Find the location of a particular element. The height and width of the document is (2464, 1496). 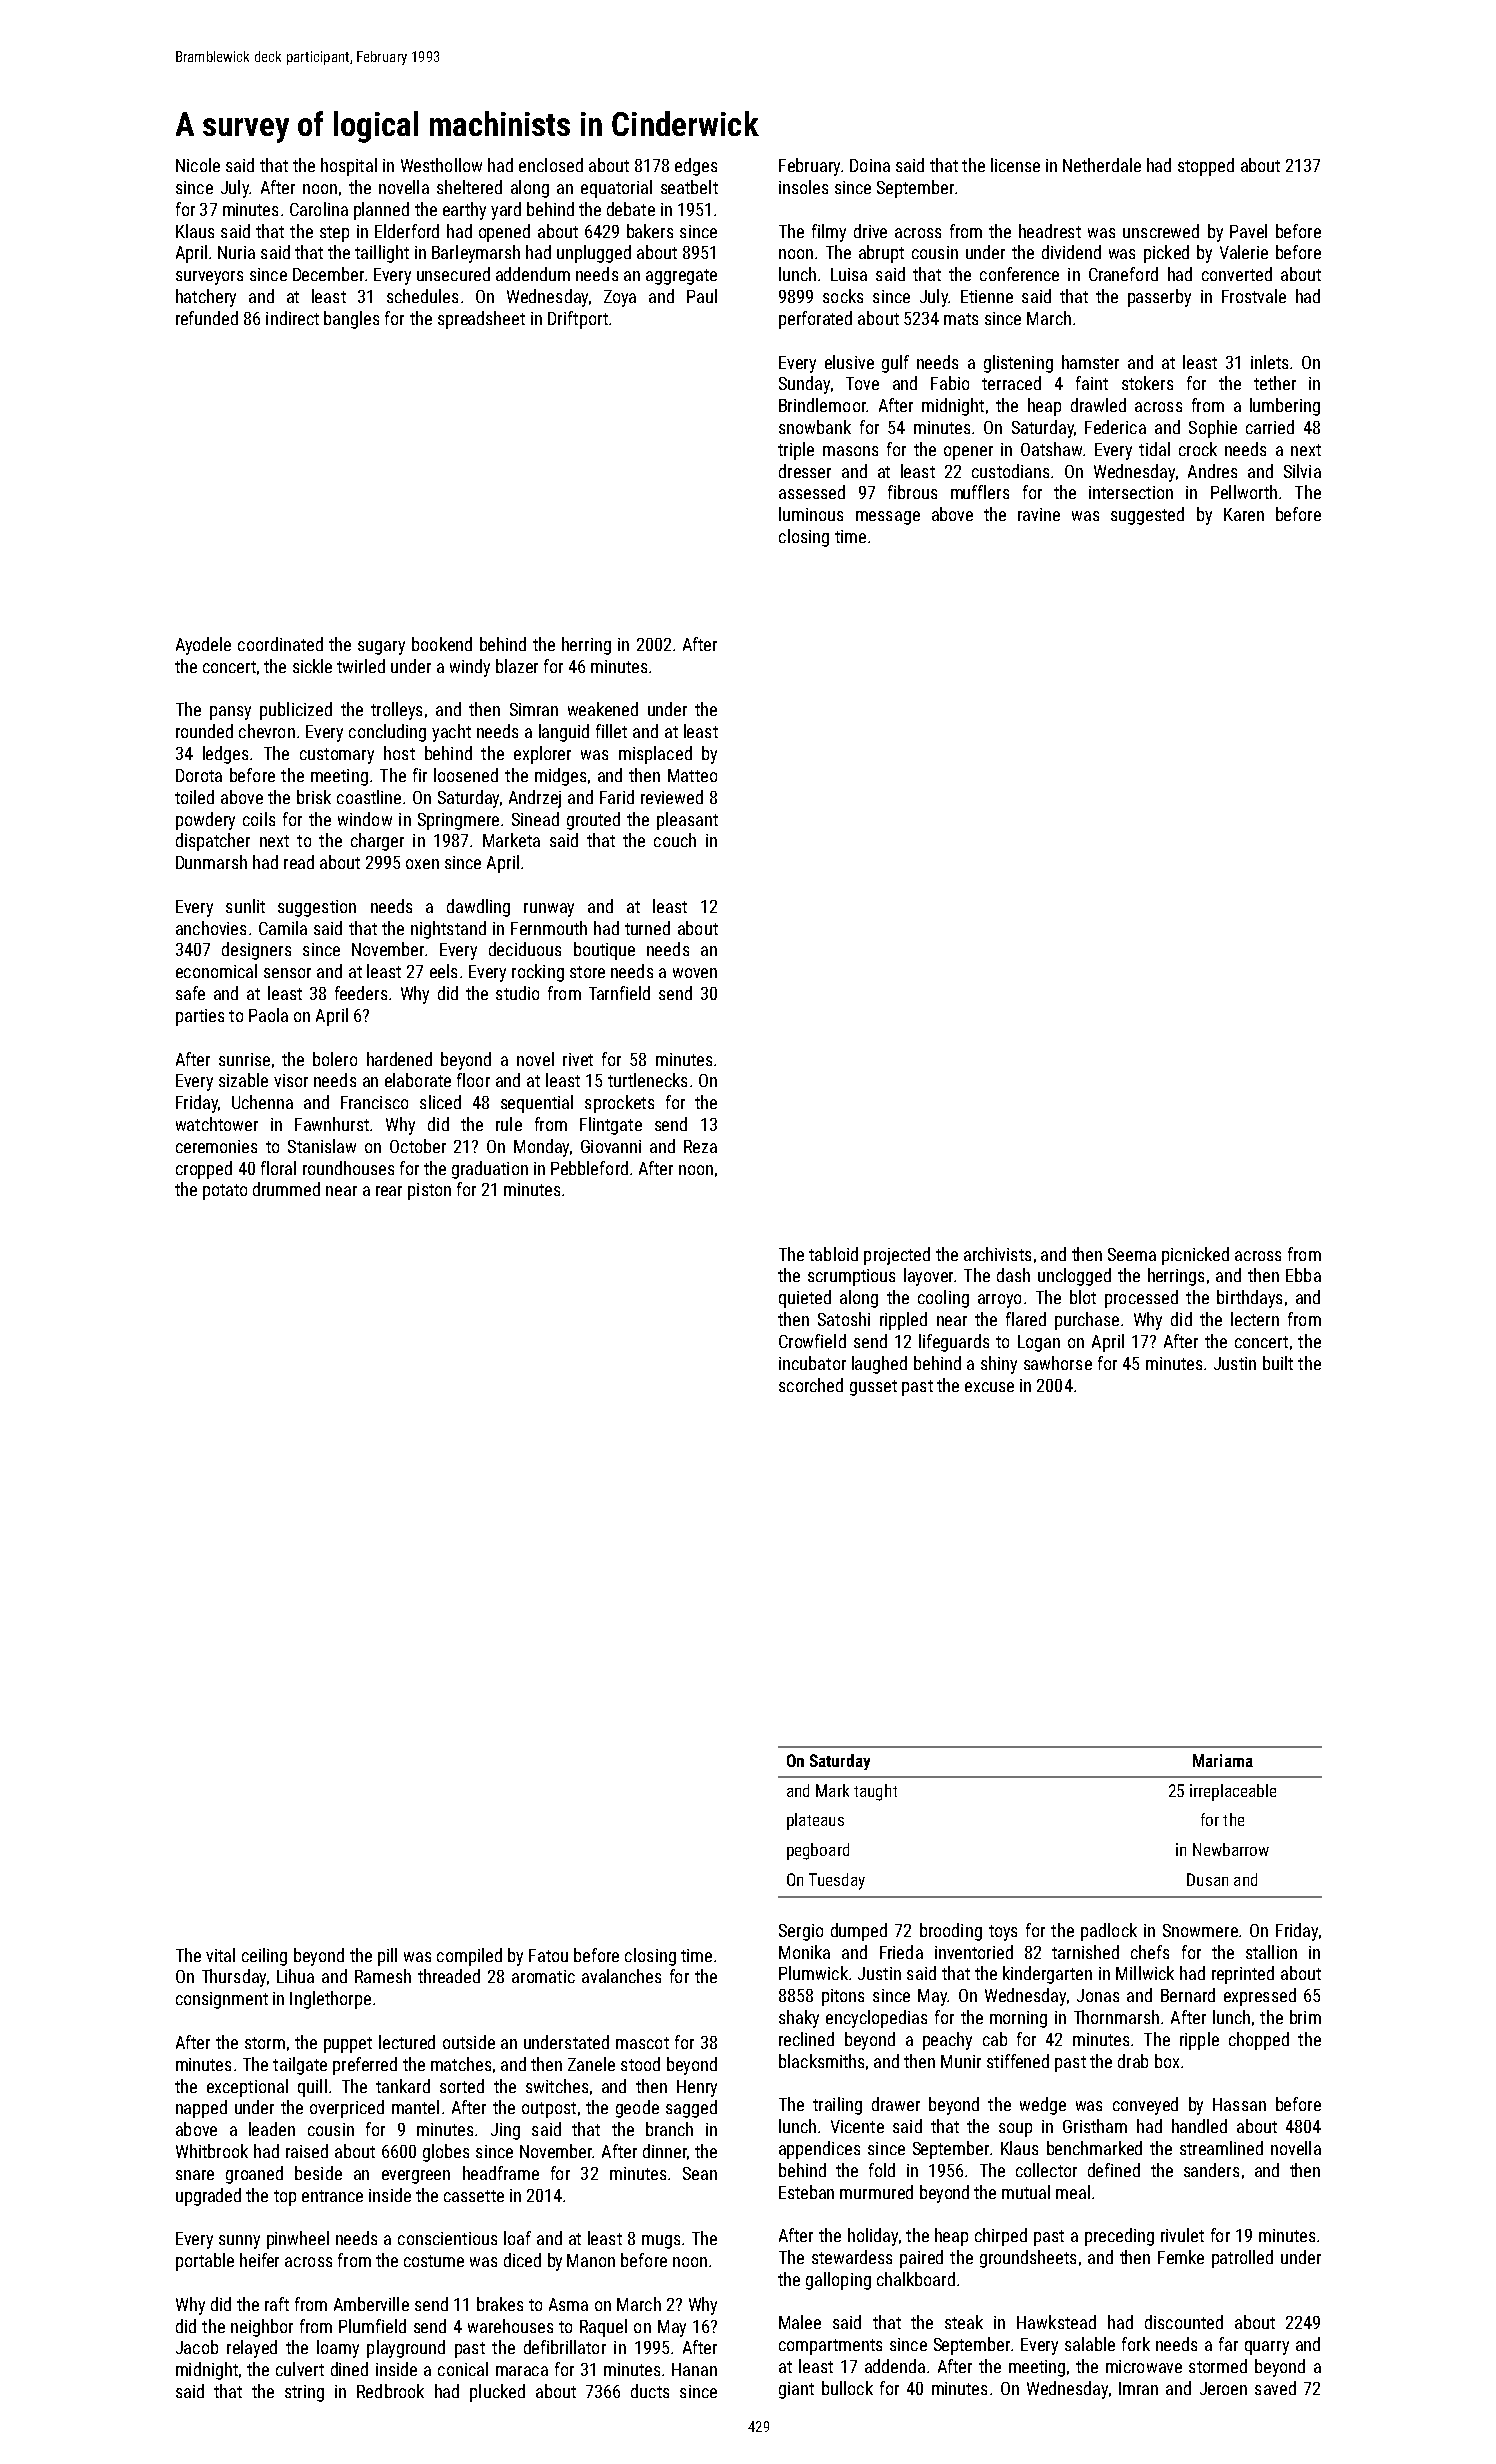

Matteo is located at coordinates (692, 775).
